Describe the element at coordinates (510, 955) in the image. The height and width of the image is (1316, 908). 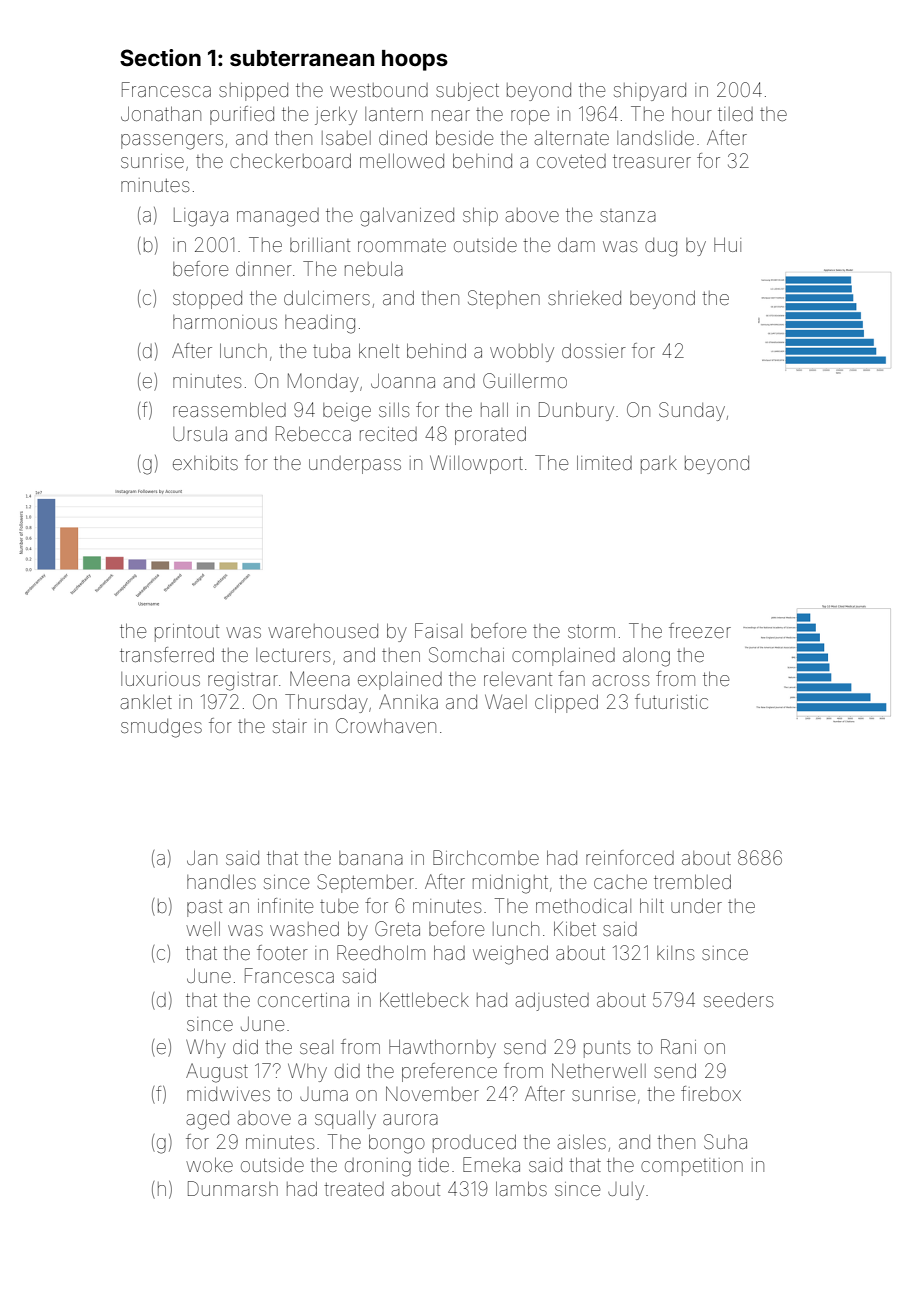
I see `weighed` at that location.
